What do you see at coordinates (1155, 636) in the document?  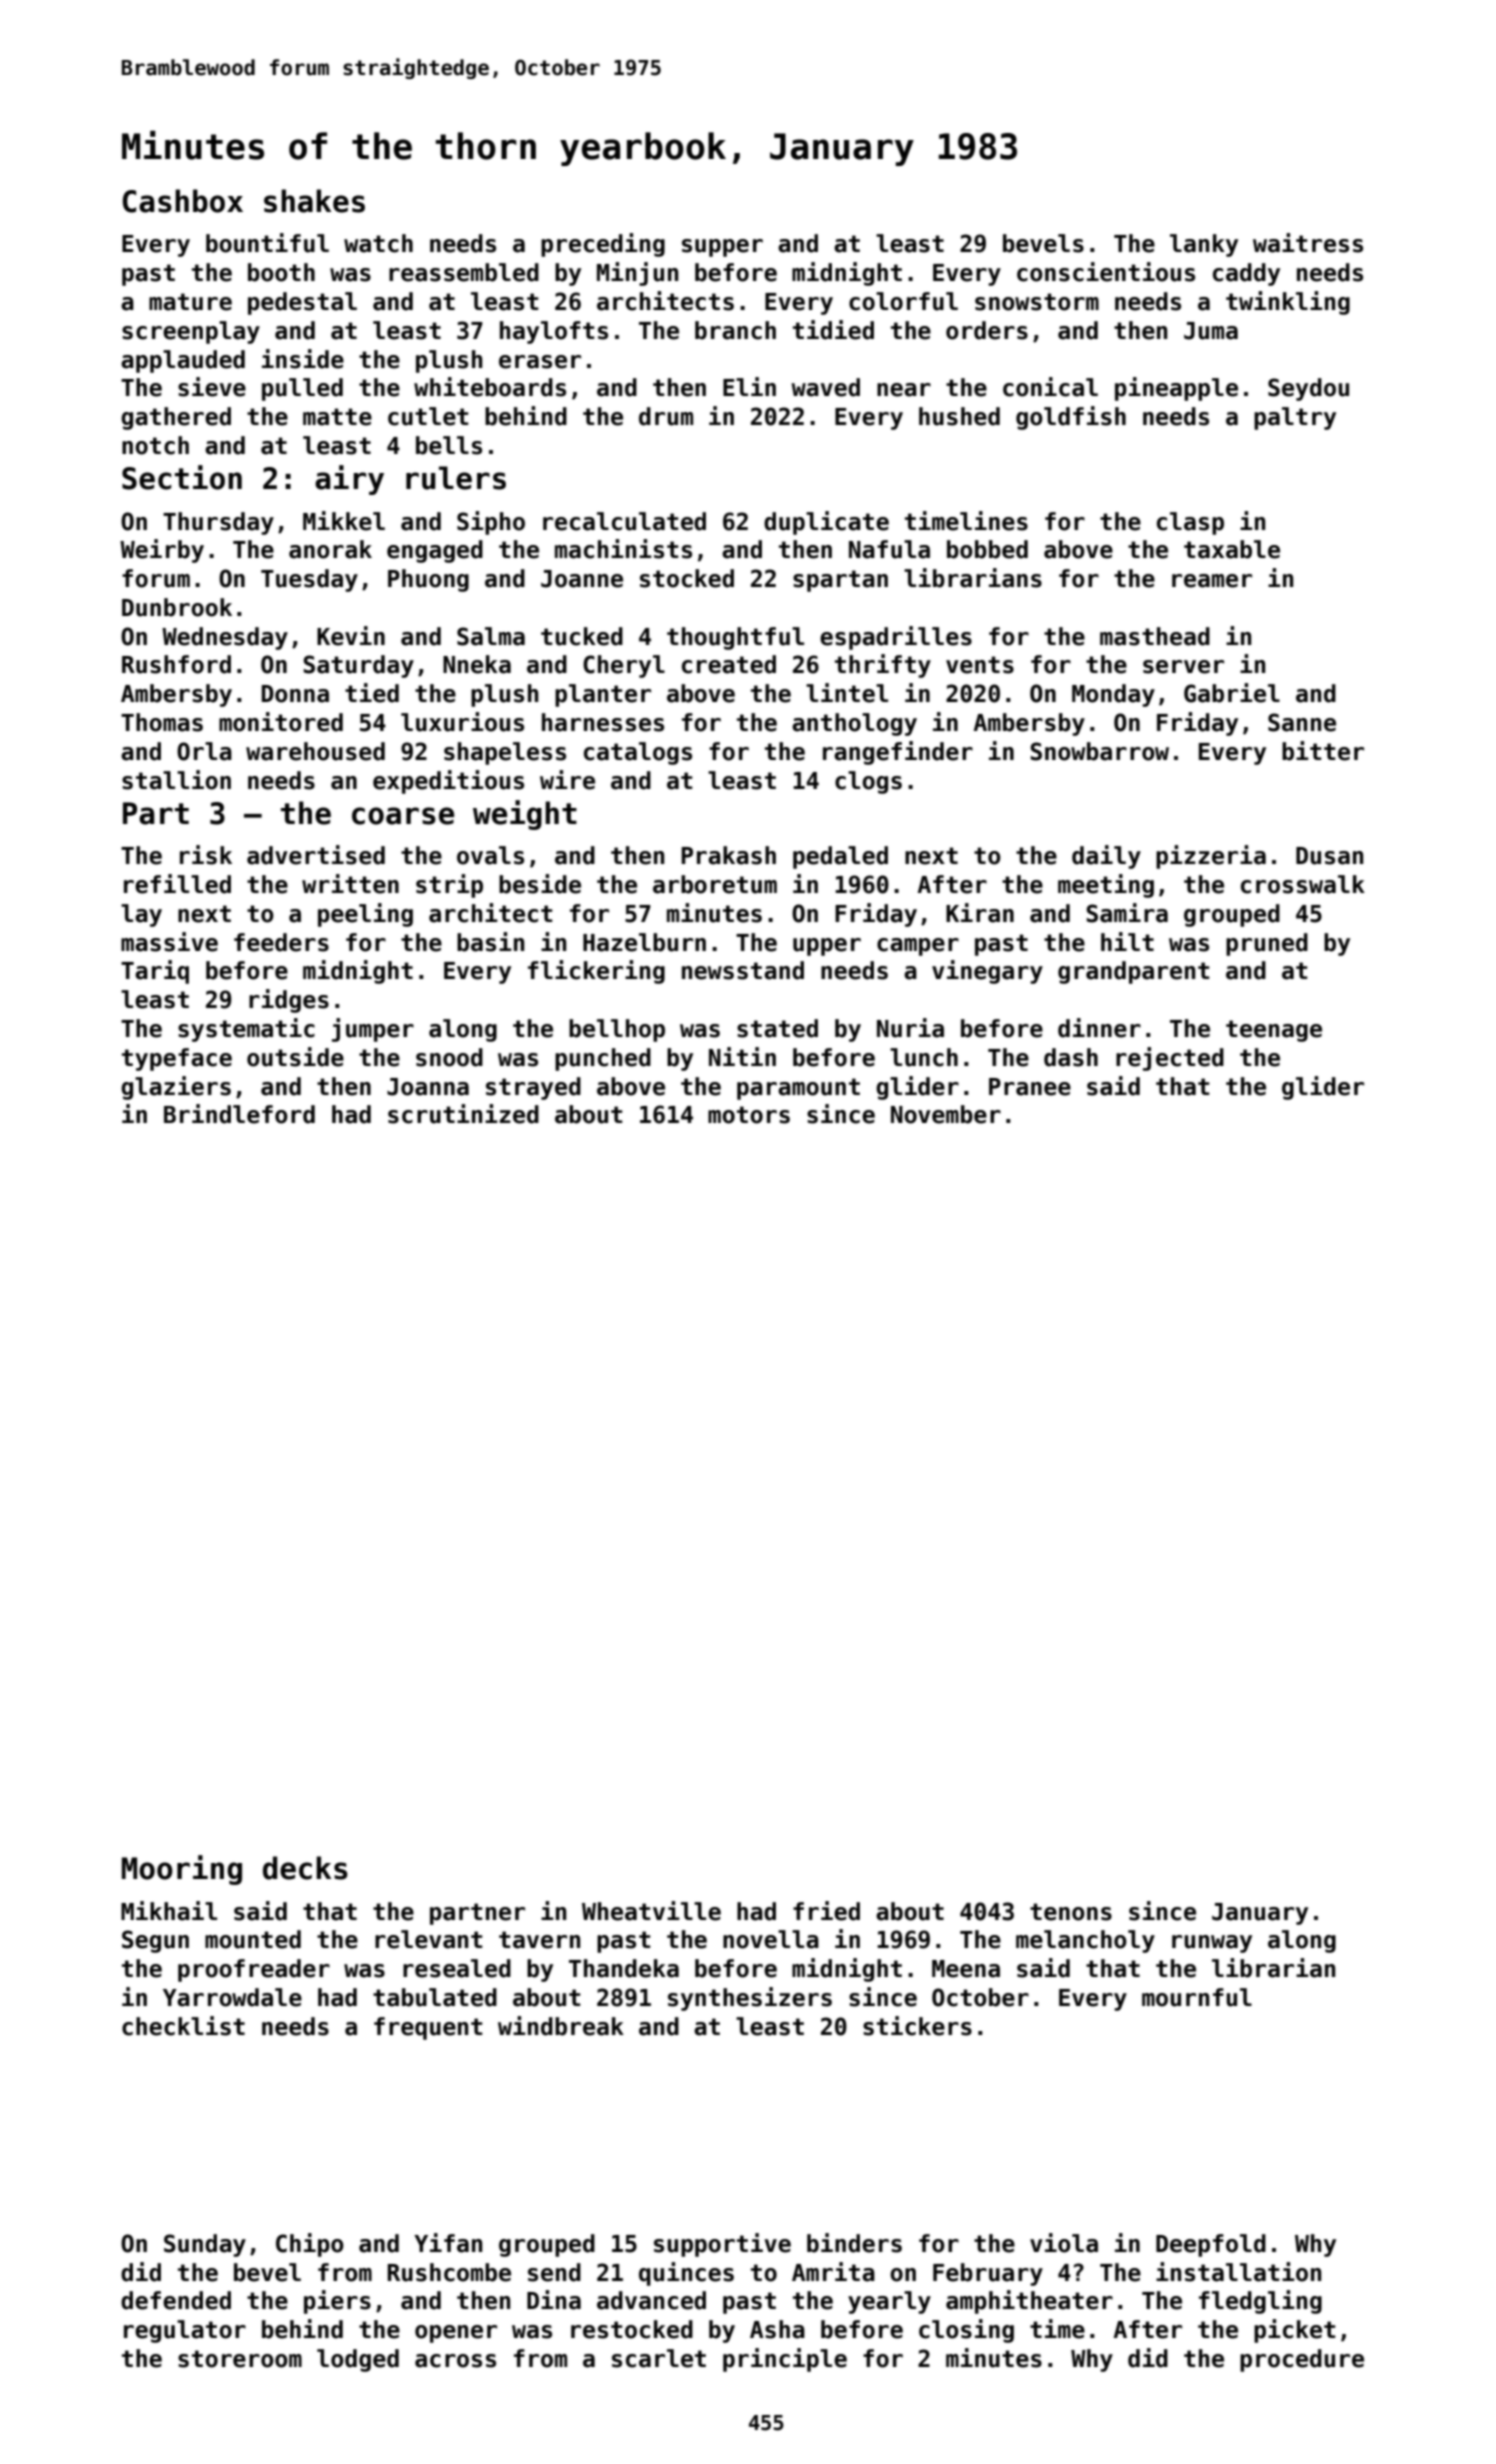 I see `masthead` at bounding box center [1155, 636].
